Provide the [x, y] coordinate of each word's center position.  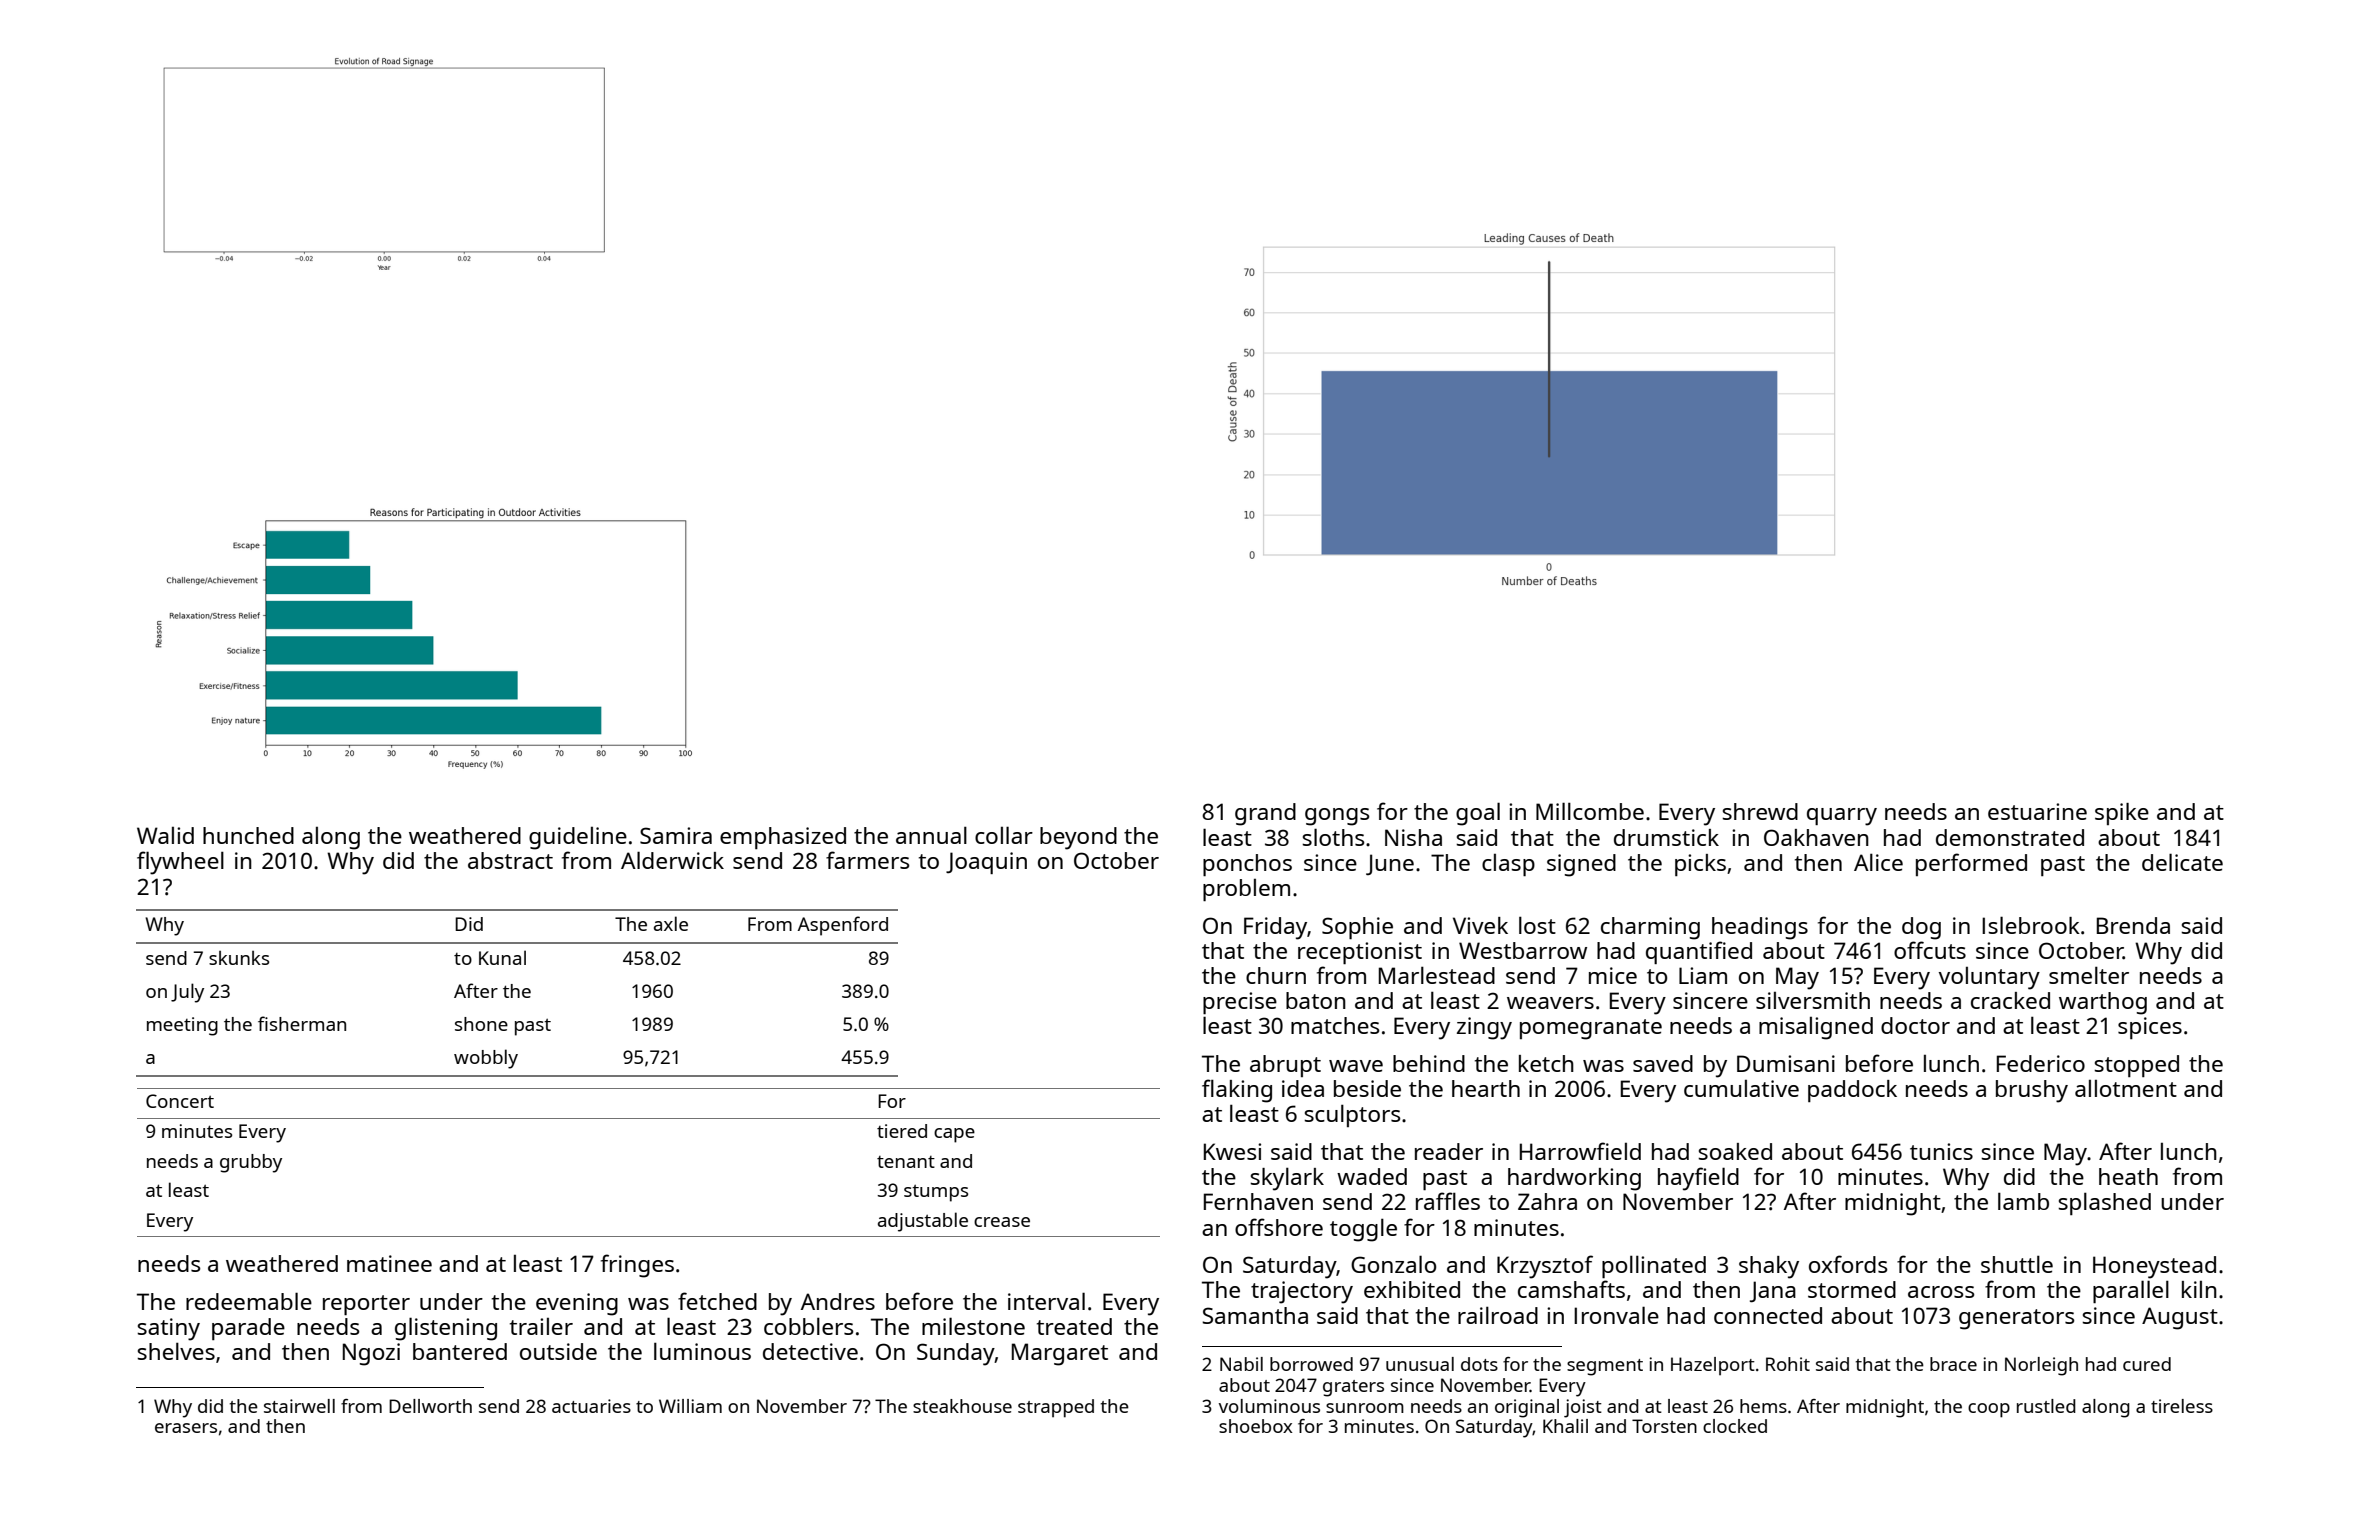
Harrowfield [1580, 1151]
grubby [251, 1163]
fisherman [302, 1023]
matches [1335, 1025]
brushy [2032, 1091]
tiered [902, 1131]
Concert [180, 1101]
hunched [248, 835]
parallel [2131, 1291]
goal [1478, 814]
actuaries [591, 1406]
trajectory [1302, 1292]
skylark [1287, 1179]
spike [2122, 814]
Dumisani [1786, 1063]
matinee [389, 1263]
